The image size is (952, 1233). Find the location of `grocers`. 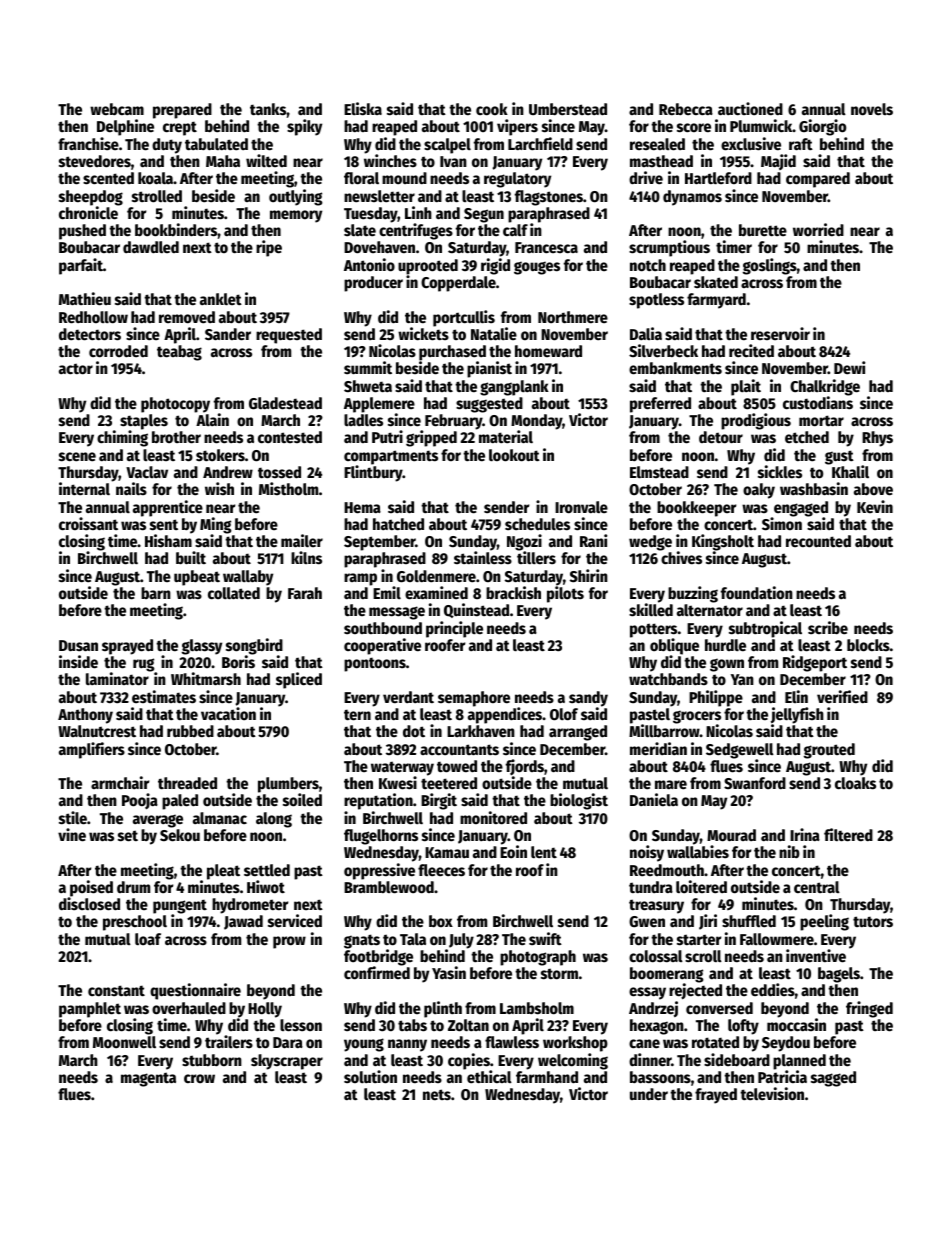

grocers is located at coordinates (697, 717).
